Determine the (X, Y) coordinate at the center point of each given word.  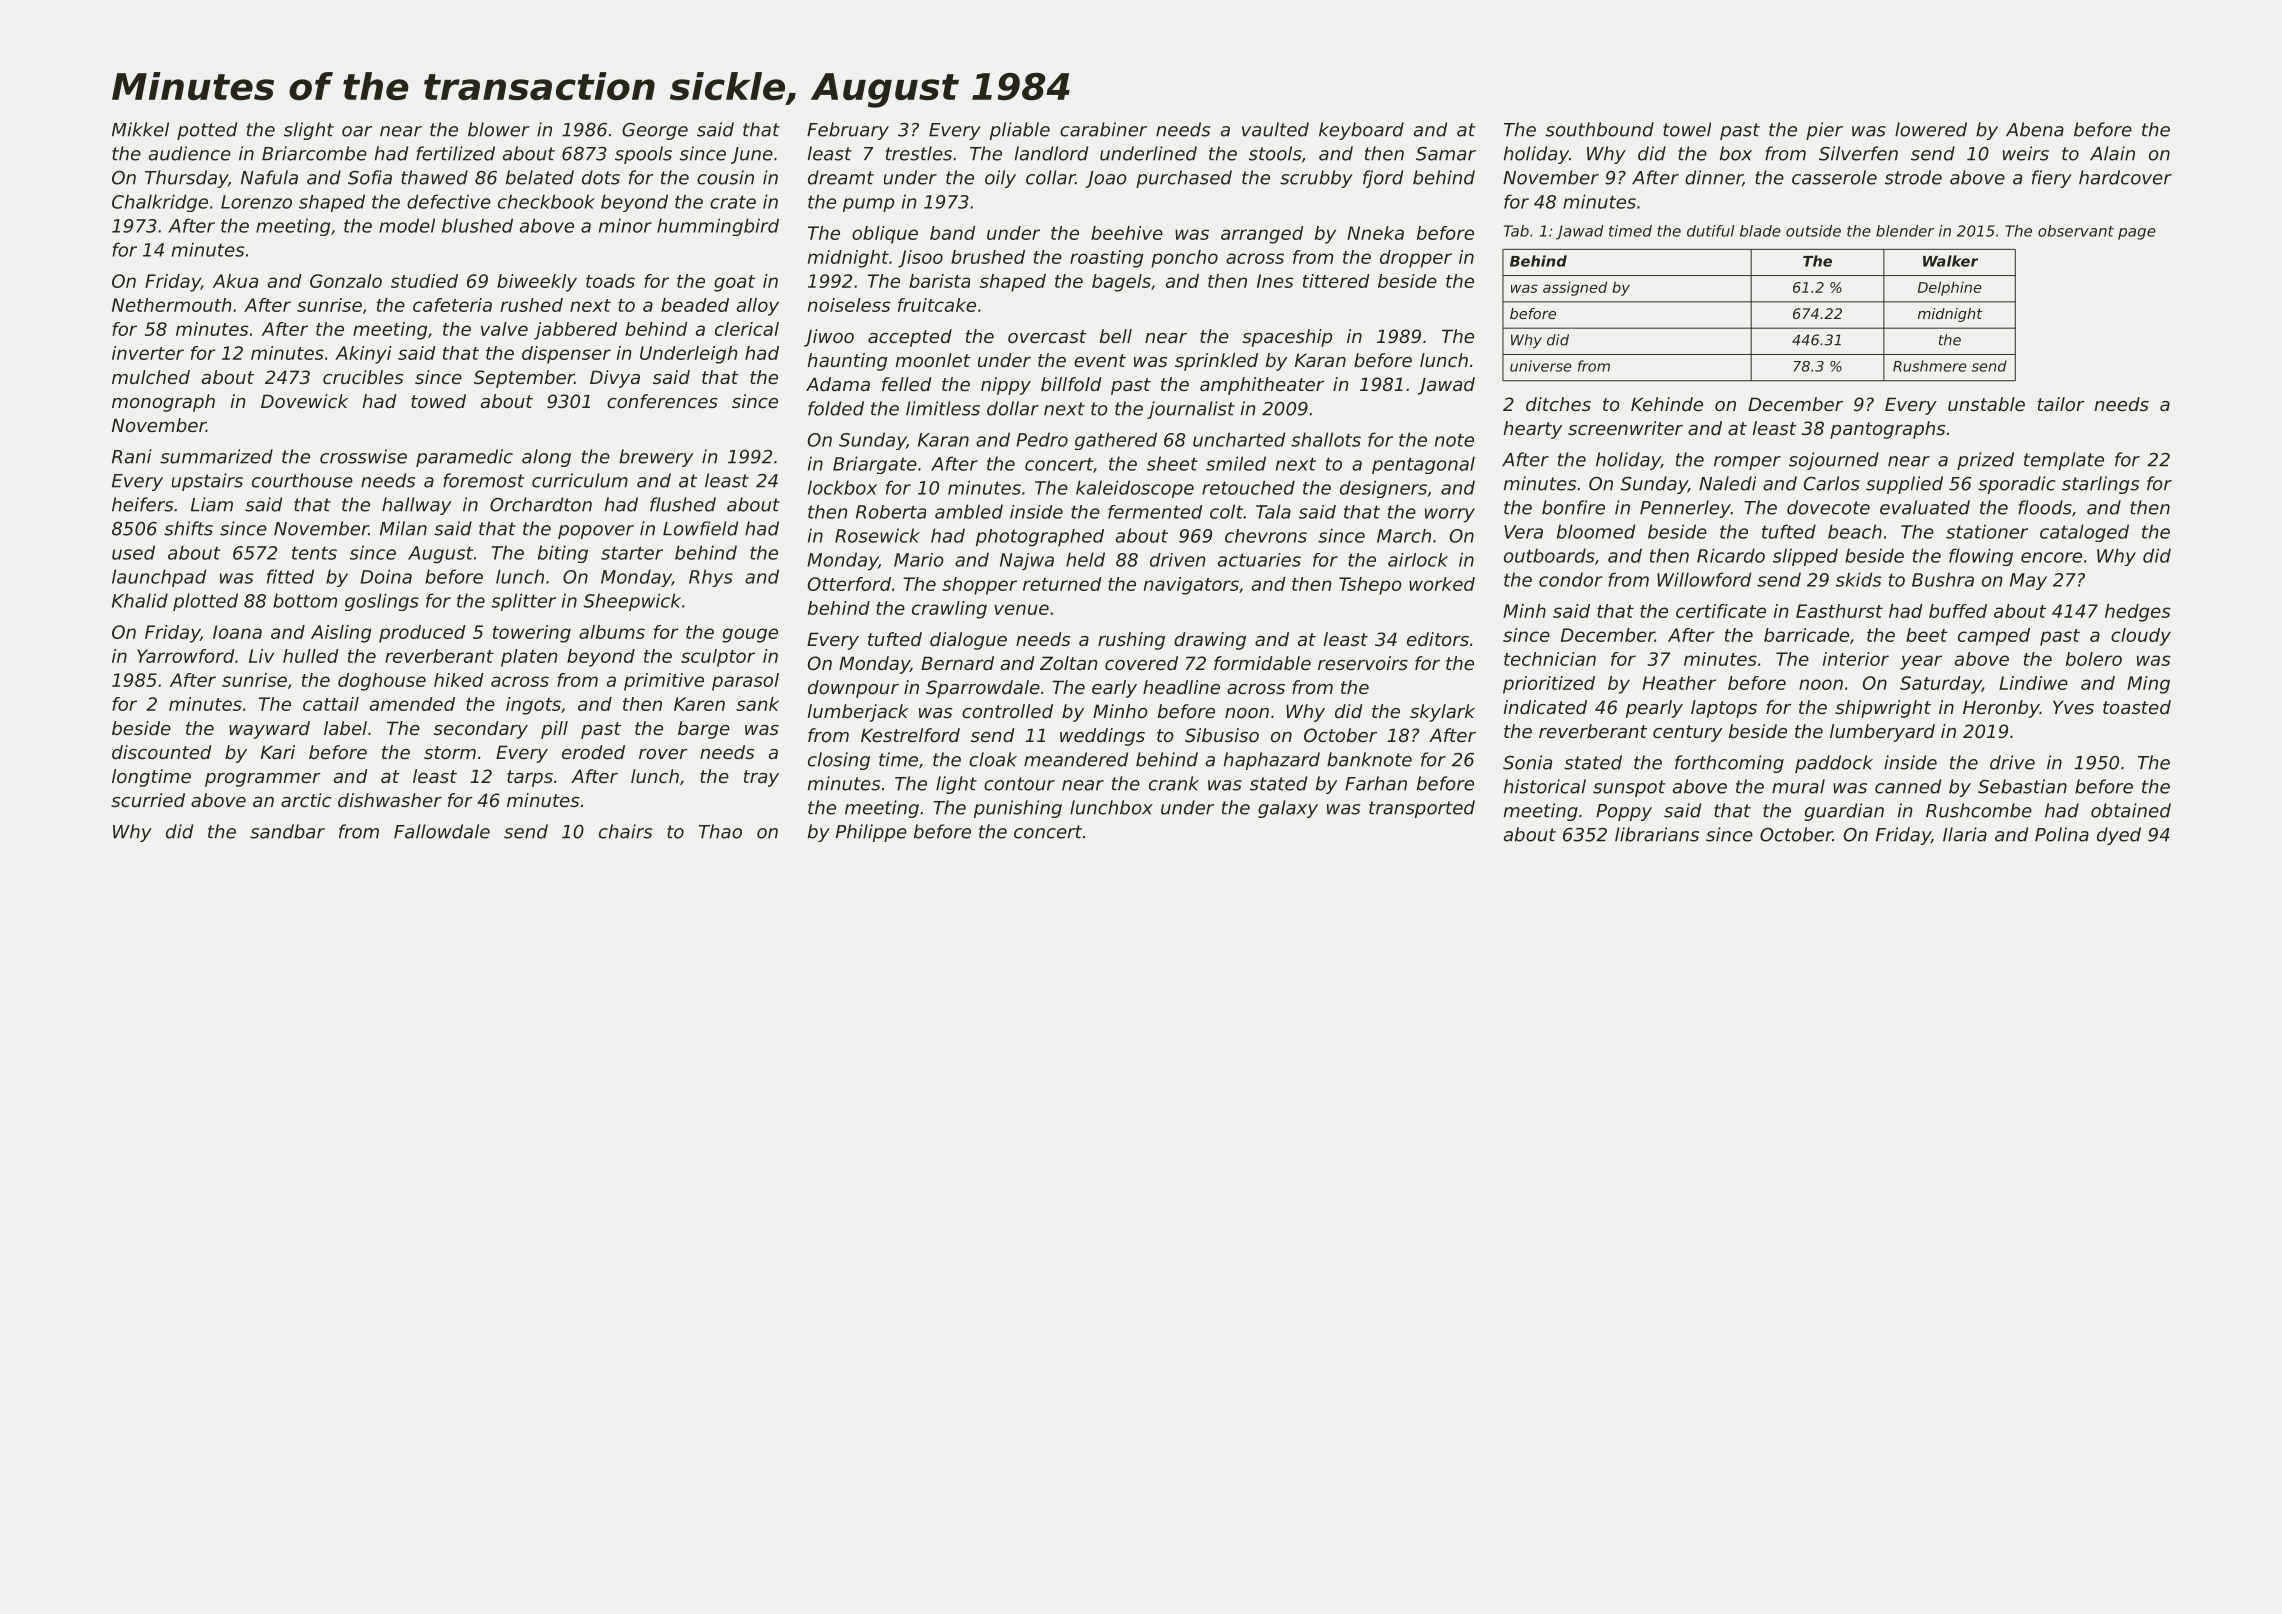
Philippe (871, 833)
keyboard (1361, 131)
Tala (1273, 511)
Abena (2035, 129)
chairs (625, 831)
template (2064, 461)
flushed (683, 504)
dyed (2119, 836)
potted (207, 131)
